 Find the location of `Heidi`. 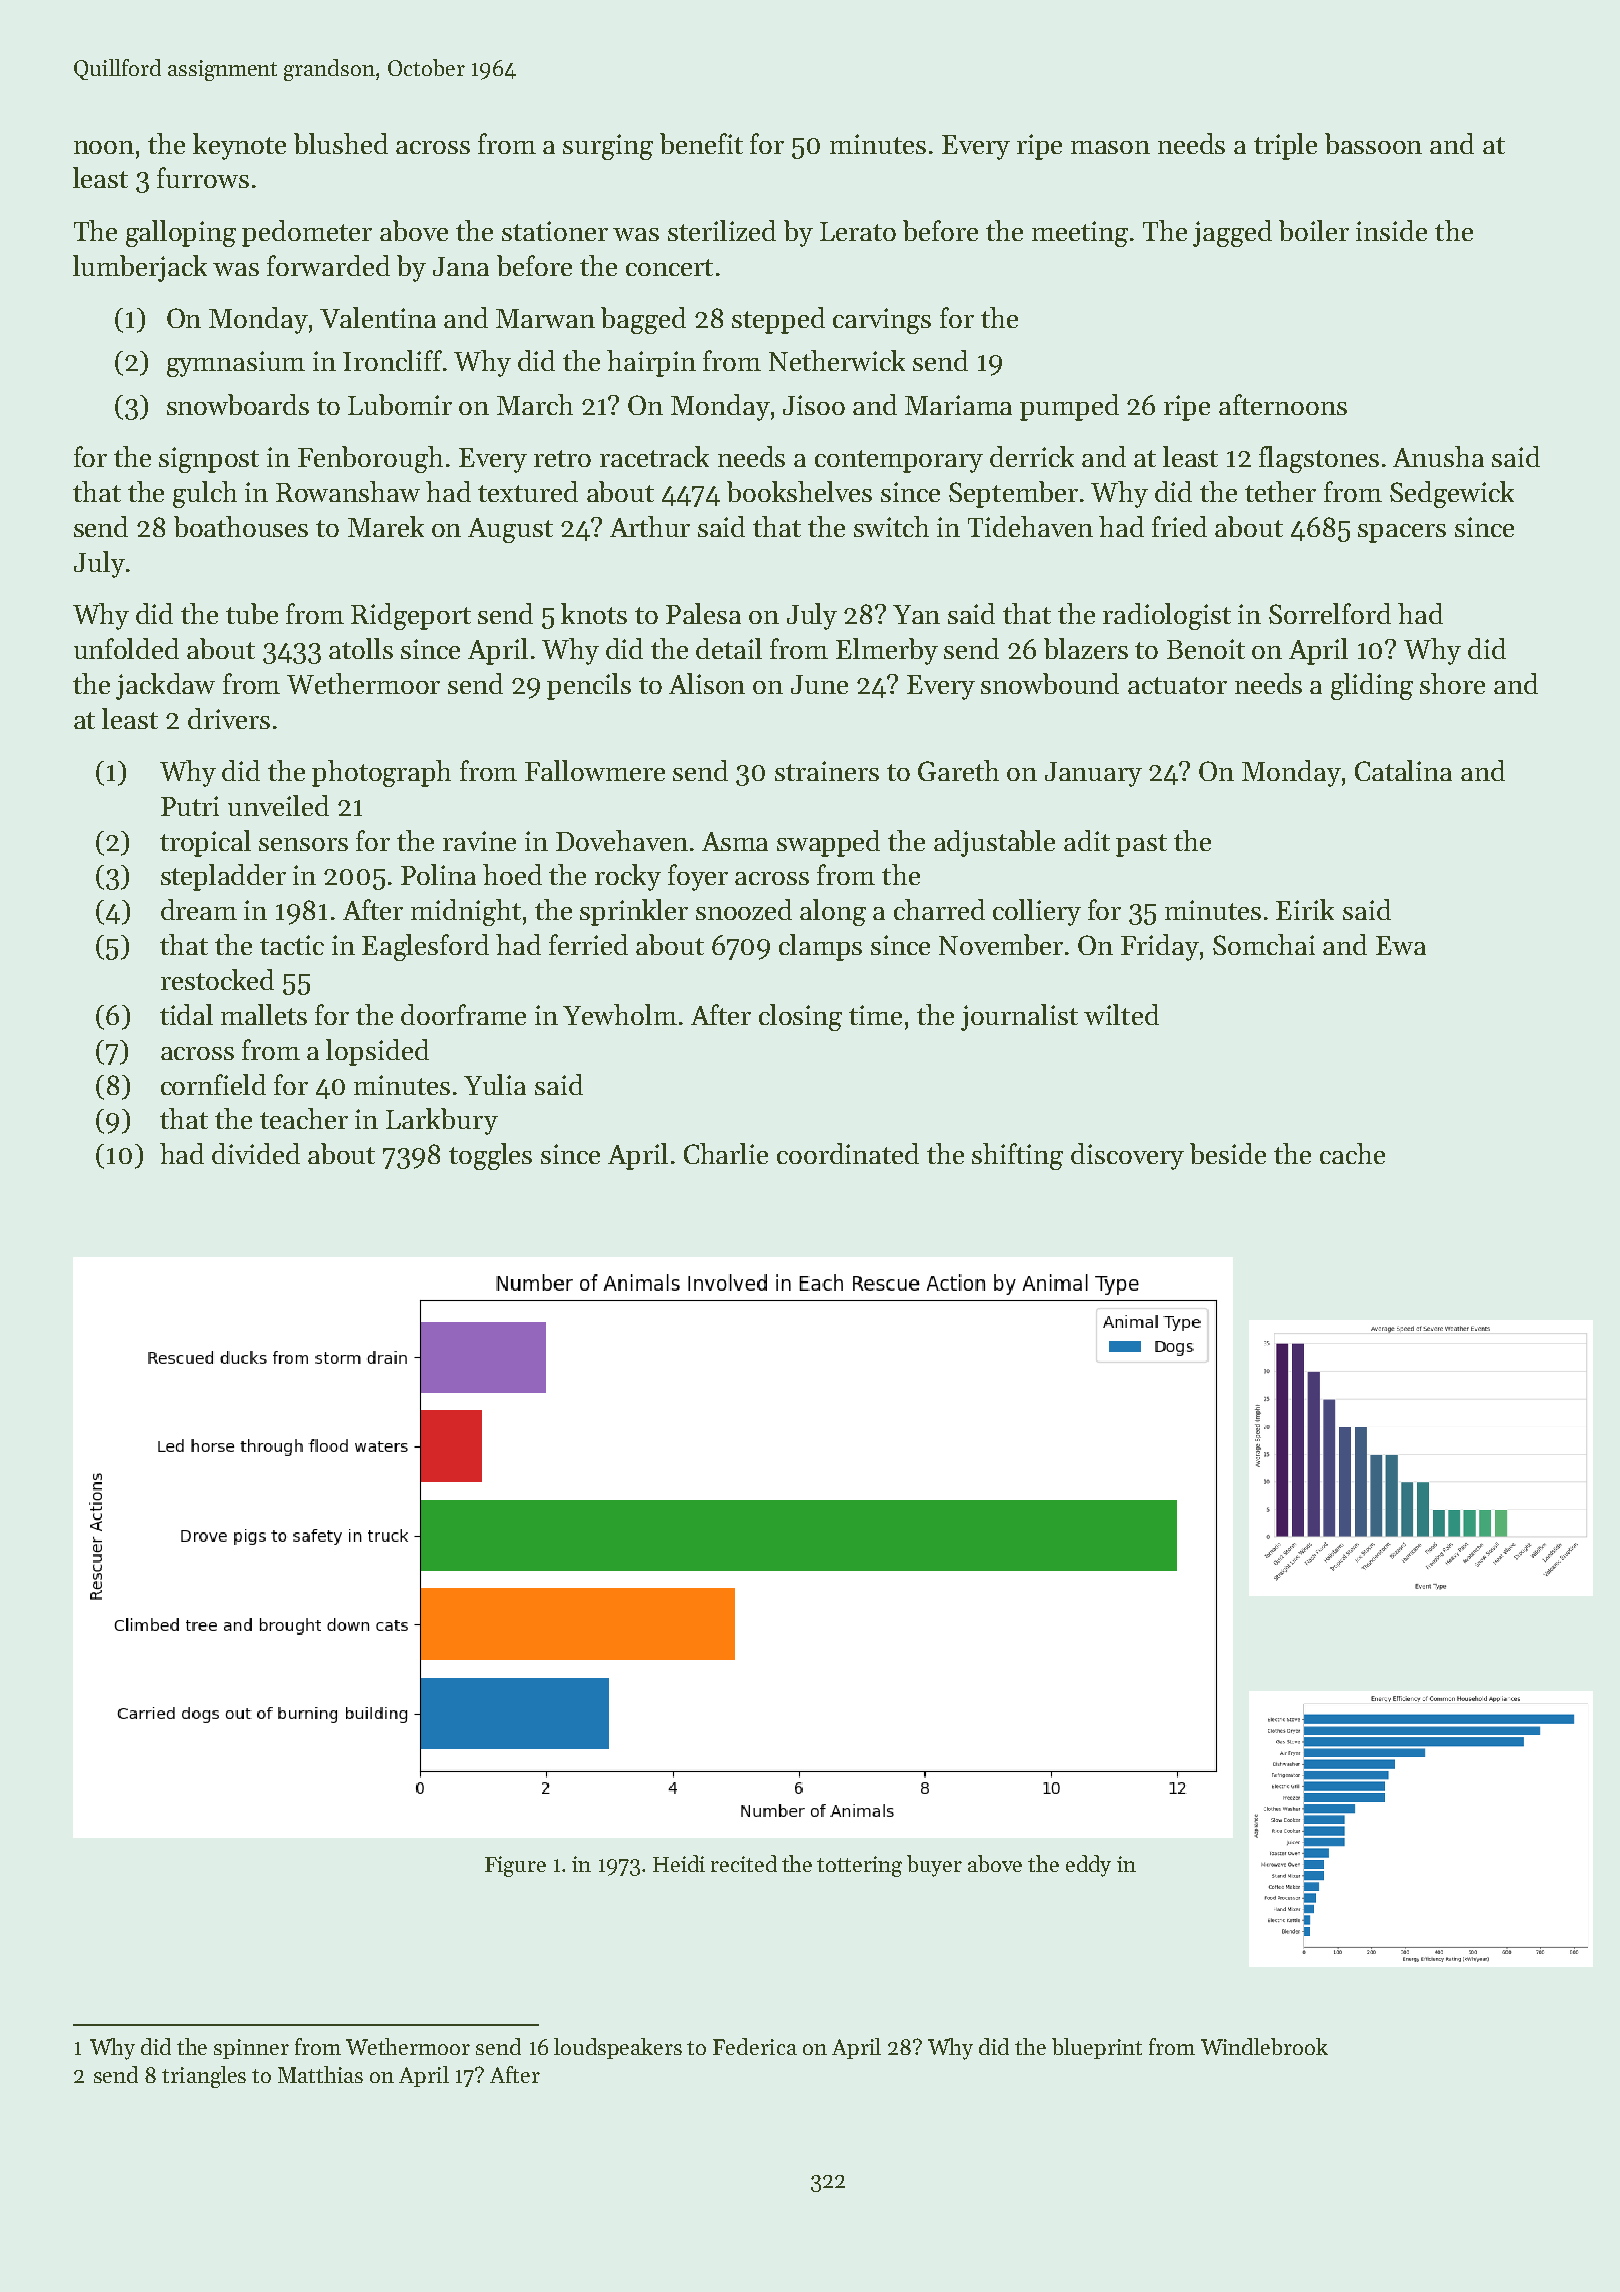

Heidi is located at coordinates (679, 1863).
